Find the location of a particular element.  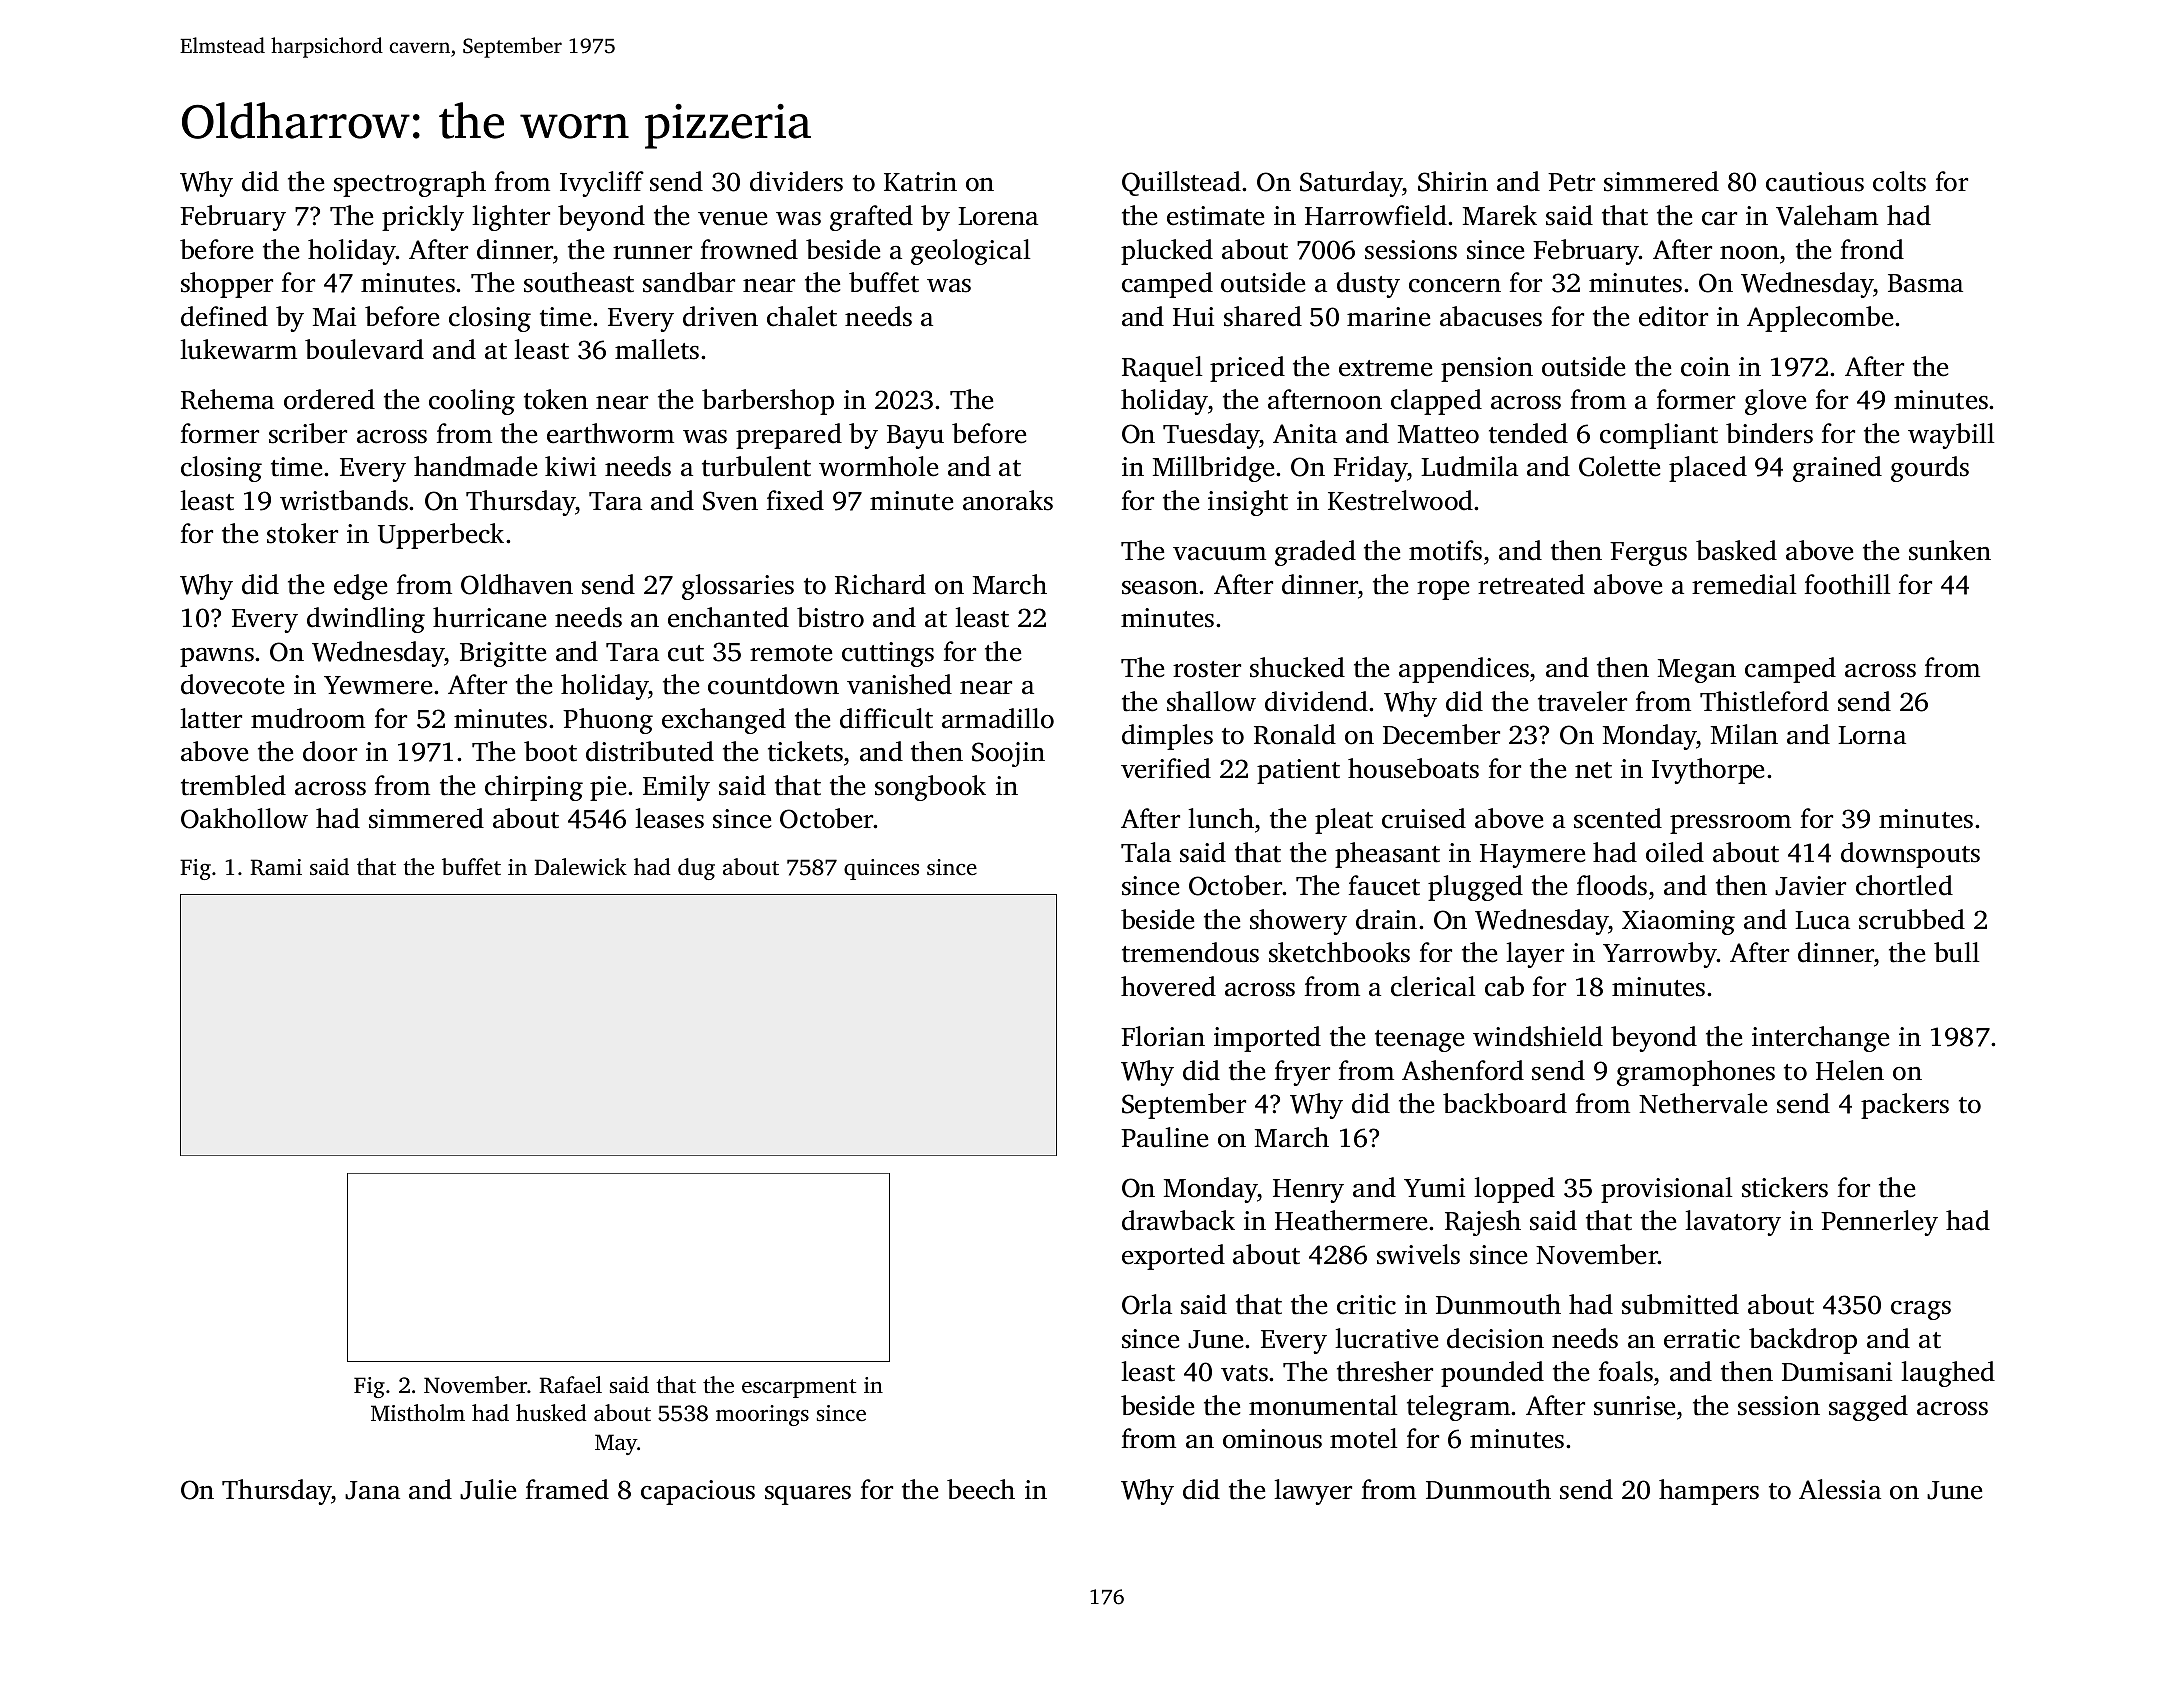

dividers is located at coordinates (796, 181).
